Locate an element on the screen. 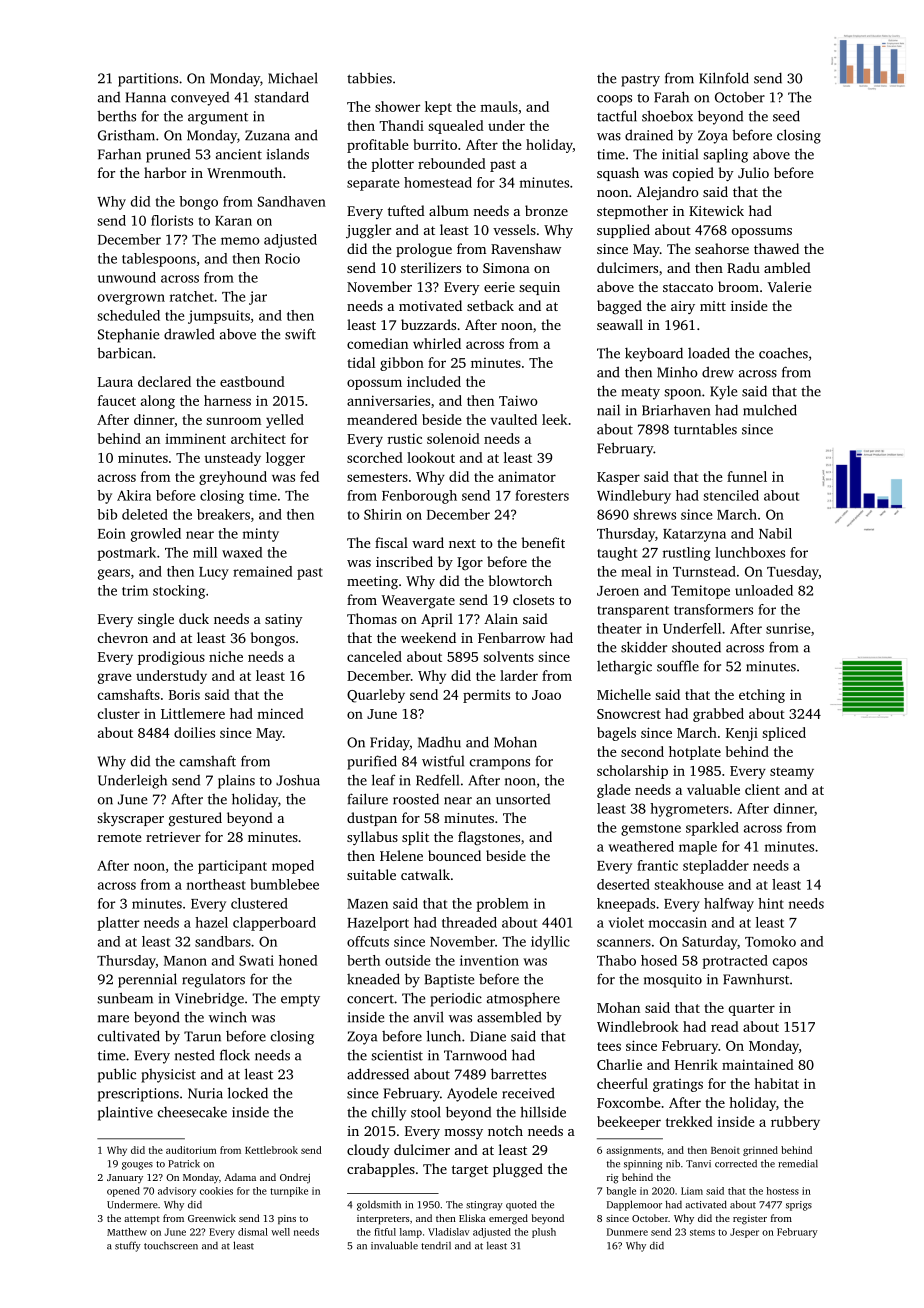 The height and width of the screenshot is (1308, 924). profitable is located at coordinates (378, 146).
